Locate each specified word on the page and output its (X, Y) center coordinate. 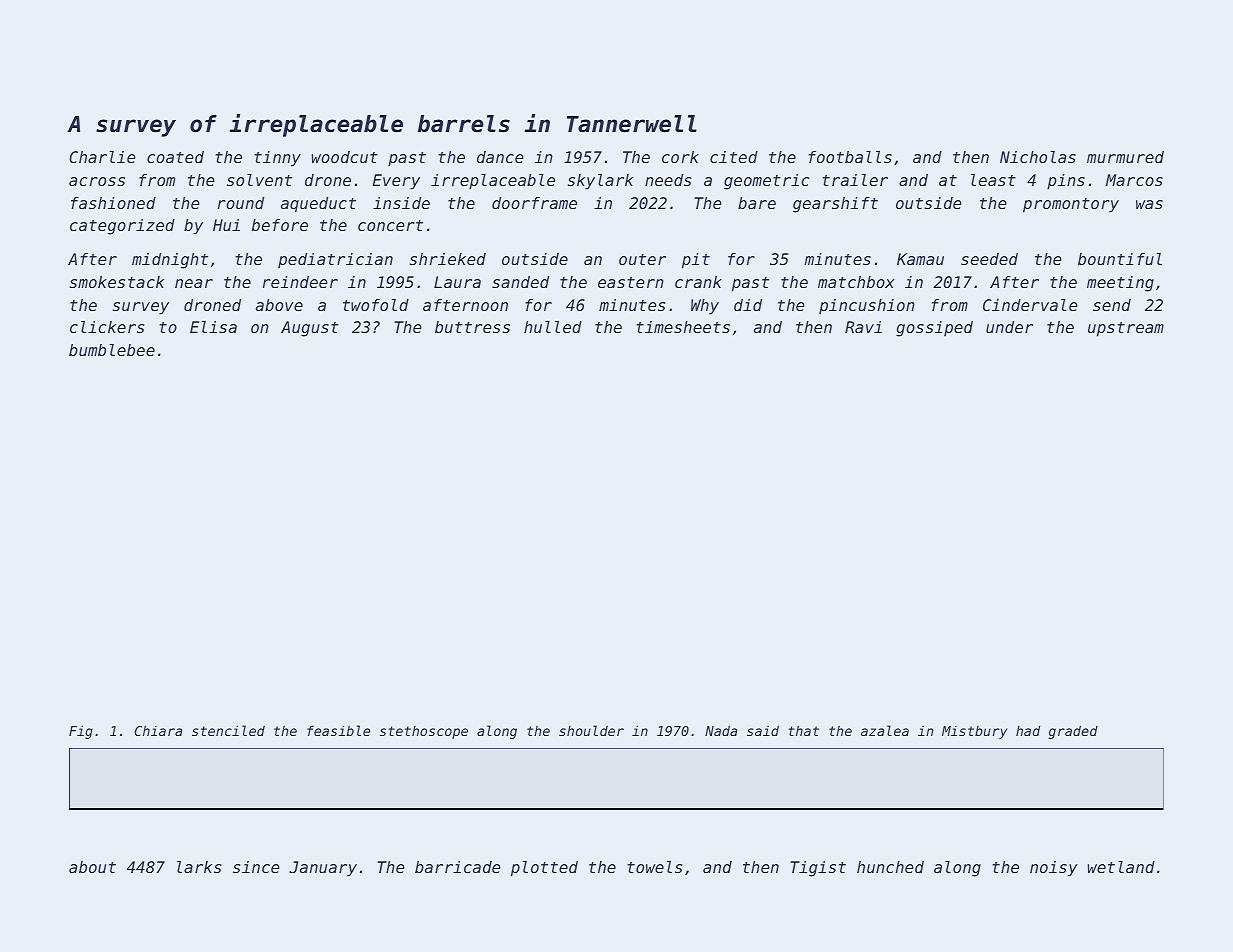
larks (199, 867)
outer (642, 259)
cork (680, 157)
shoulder (591, 730)
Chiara (158, 730)
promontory (1071, 205)
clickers (107, 327)
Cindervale (1030, 305)
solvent (259, 180)
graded (1073, 732)
